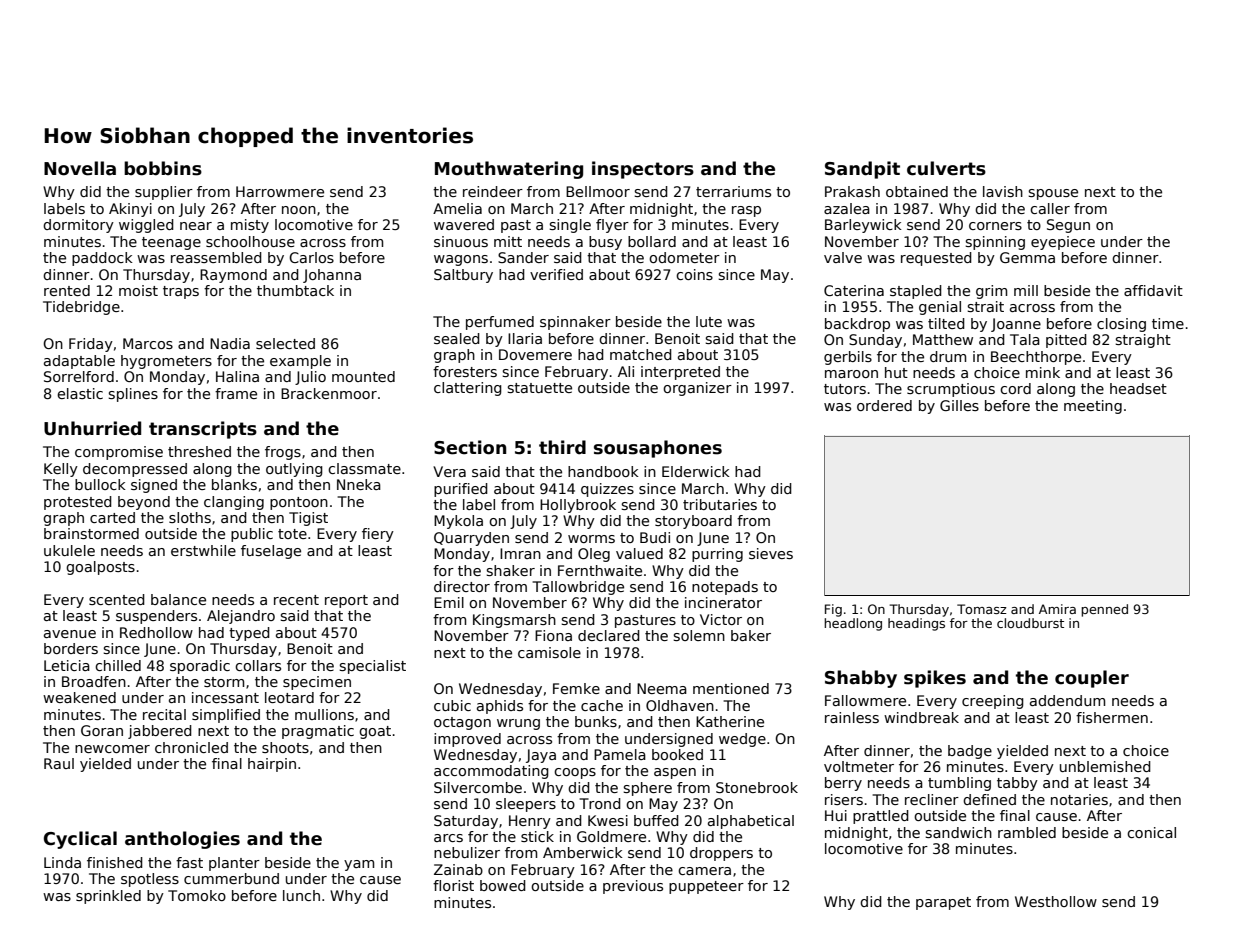 The image size is (1233, 952). Describe the element at coordinates (946, 168) in the screenshot. I see `culverts` at that location.
